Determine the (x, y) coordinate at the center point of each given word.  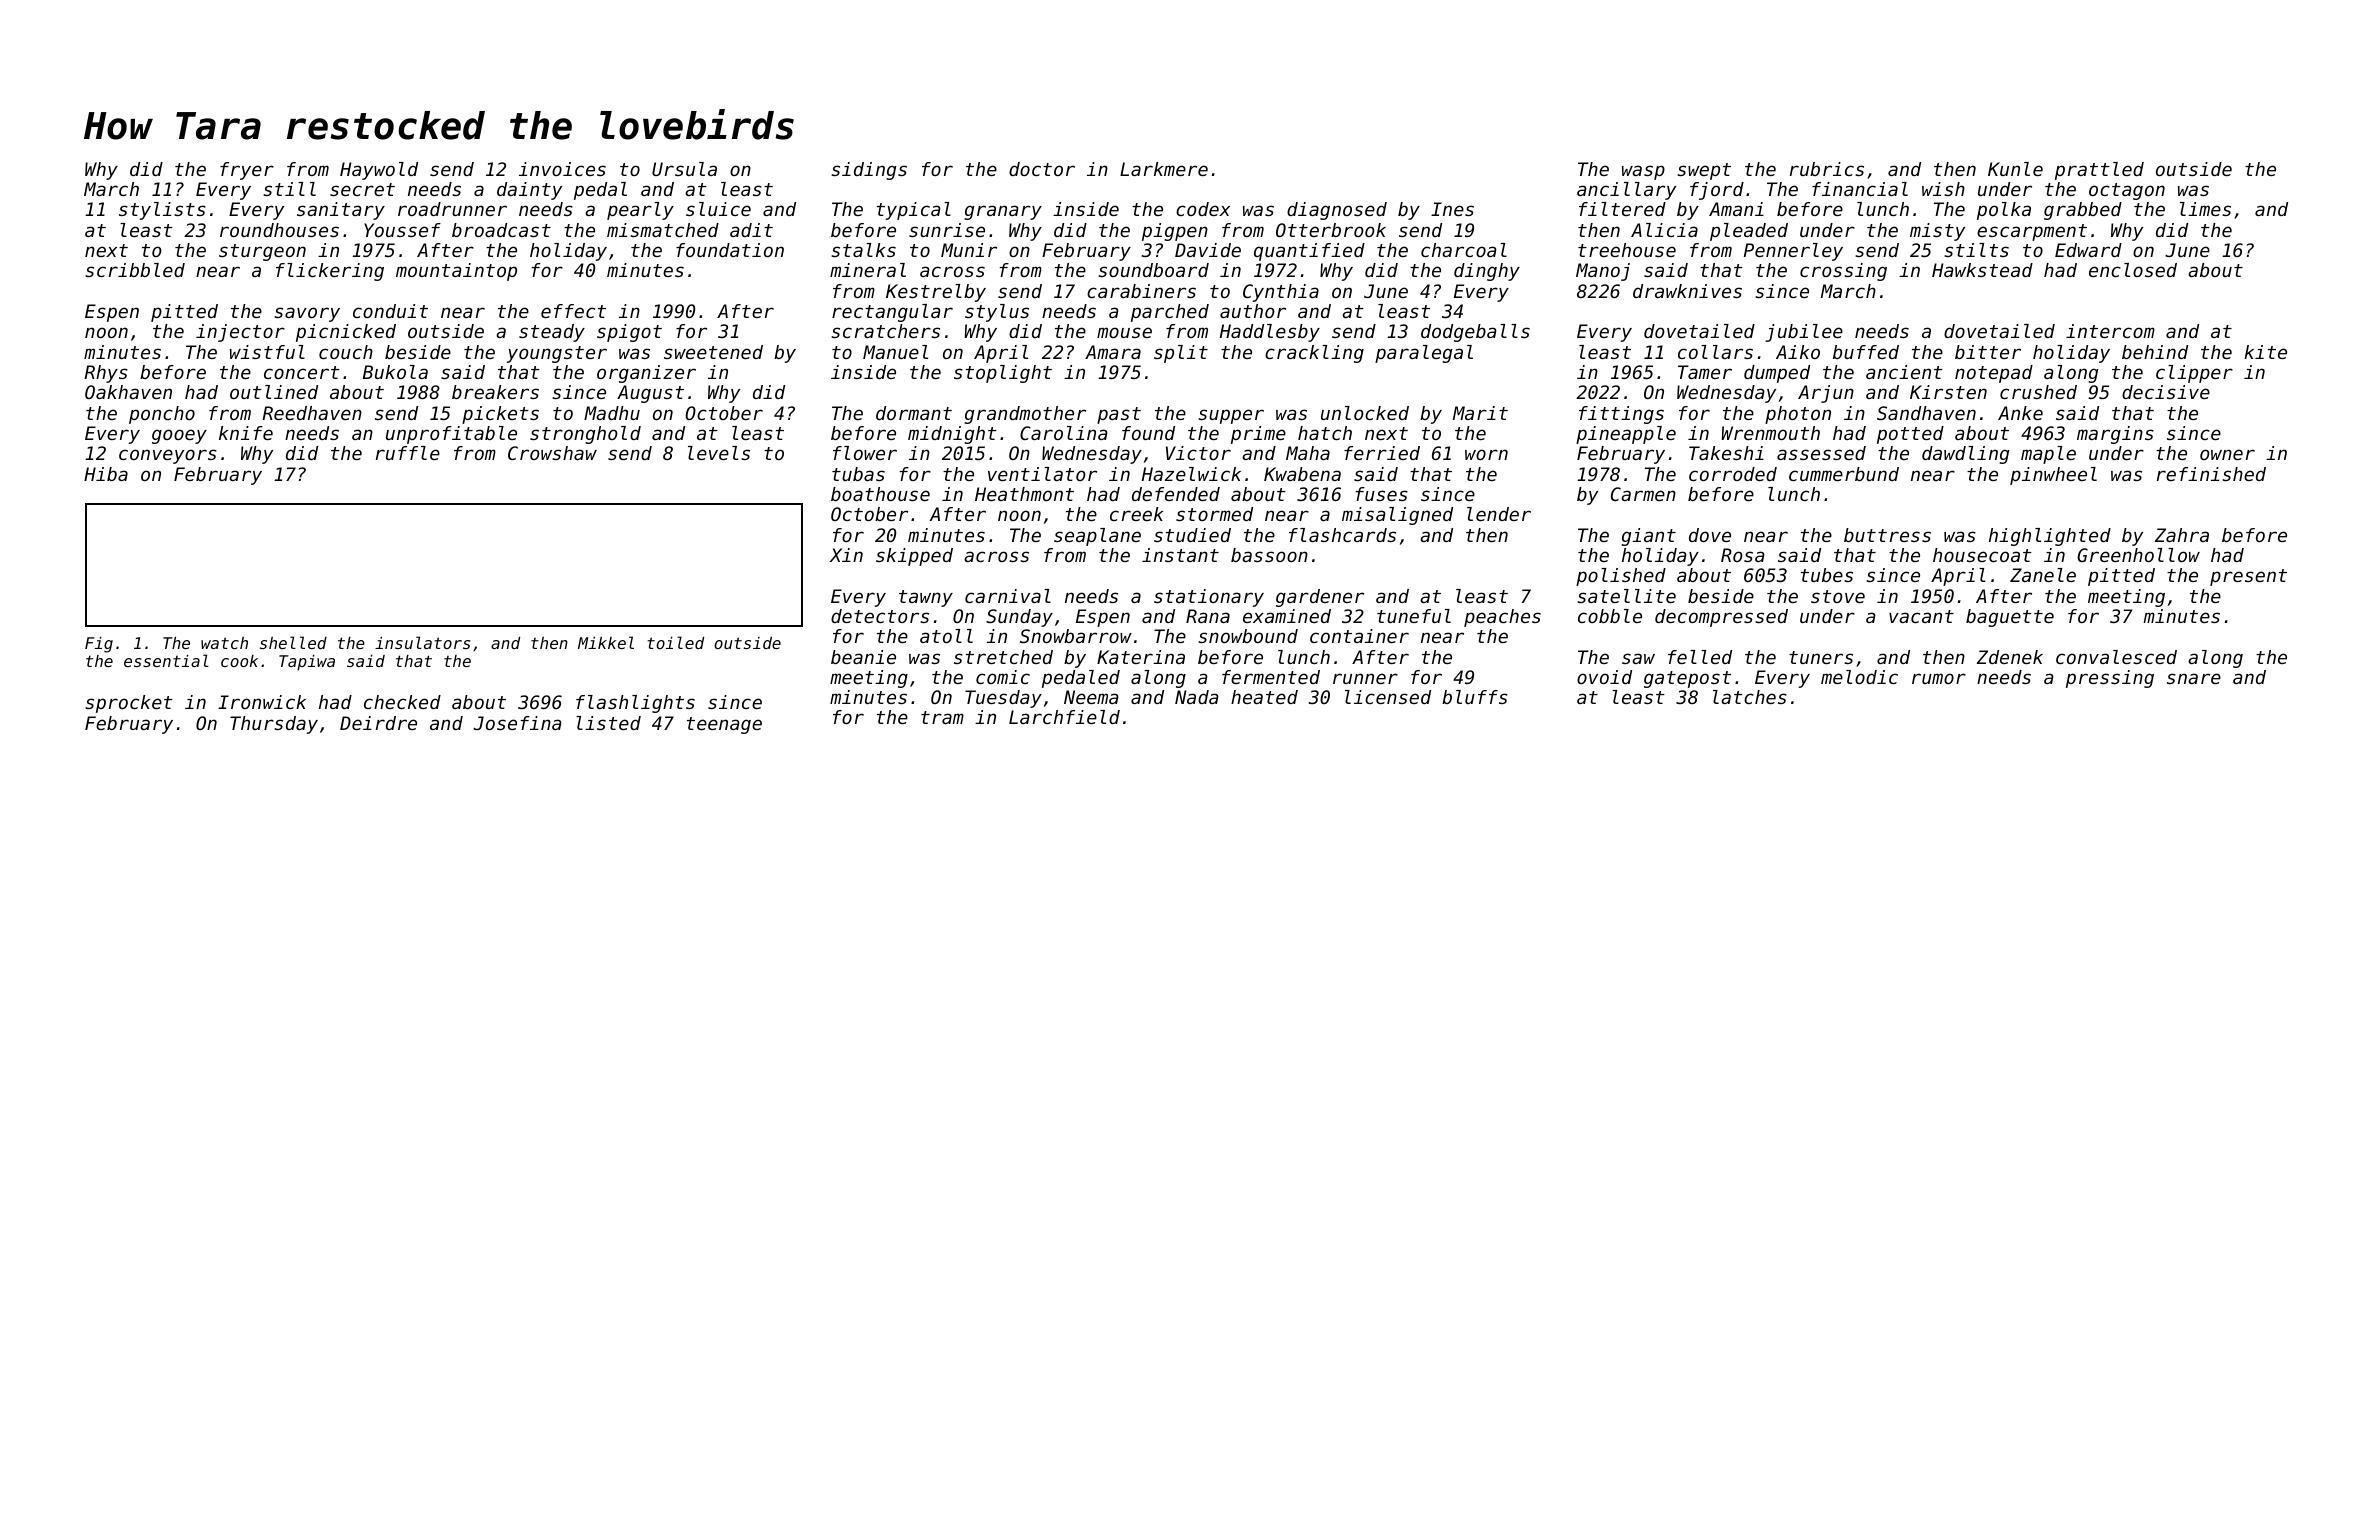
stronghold (585, 435)
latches (1750, 697)
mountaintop (456, 272)
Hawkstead (1982, 270)
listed (608, 723)
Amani (1736, 209)
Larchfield (1064, 717)
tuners (1821, 657)
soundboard (1153, 270)
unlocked (1365, 413)
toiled (675, 642)
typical (914, 211)
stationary (1209, 598)
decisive (2166, 392)
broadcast (501, 230)
